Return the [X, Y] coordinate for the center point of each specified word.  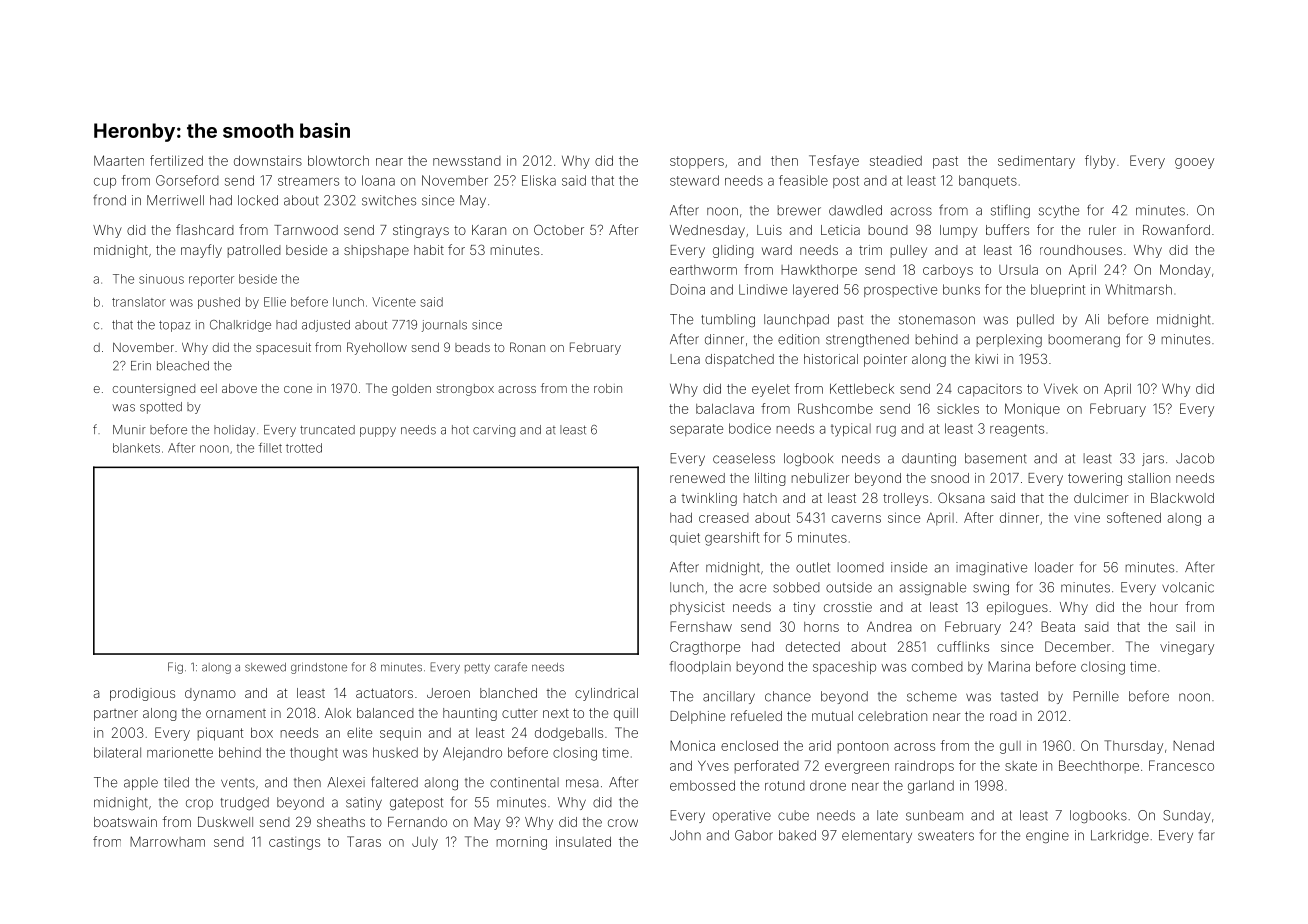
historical [831, 359]
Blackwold [1182, 498]
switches [389, 200]
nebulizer [821, 478]
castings [294, 843]
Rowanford [1176, 229]
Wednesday [707, 231]
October [559, 229]
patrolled [254, 251]
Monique [1032, 410]
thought [314, 754]
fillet [270, 447]
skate [1021, 766]
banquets [988, 181]
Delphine [697, 717]
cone [298, 389]
